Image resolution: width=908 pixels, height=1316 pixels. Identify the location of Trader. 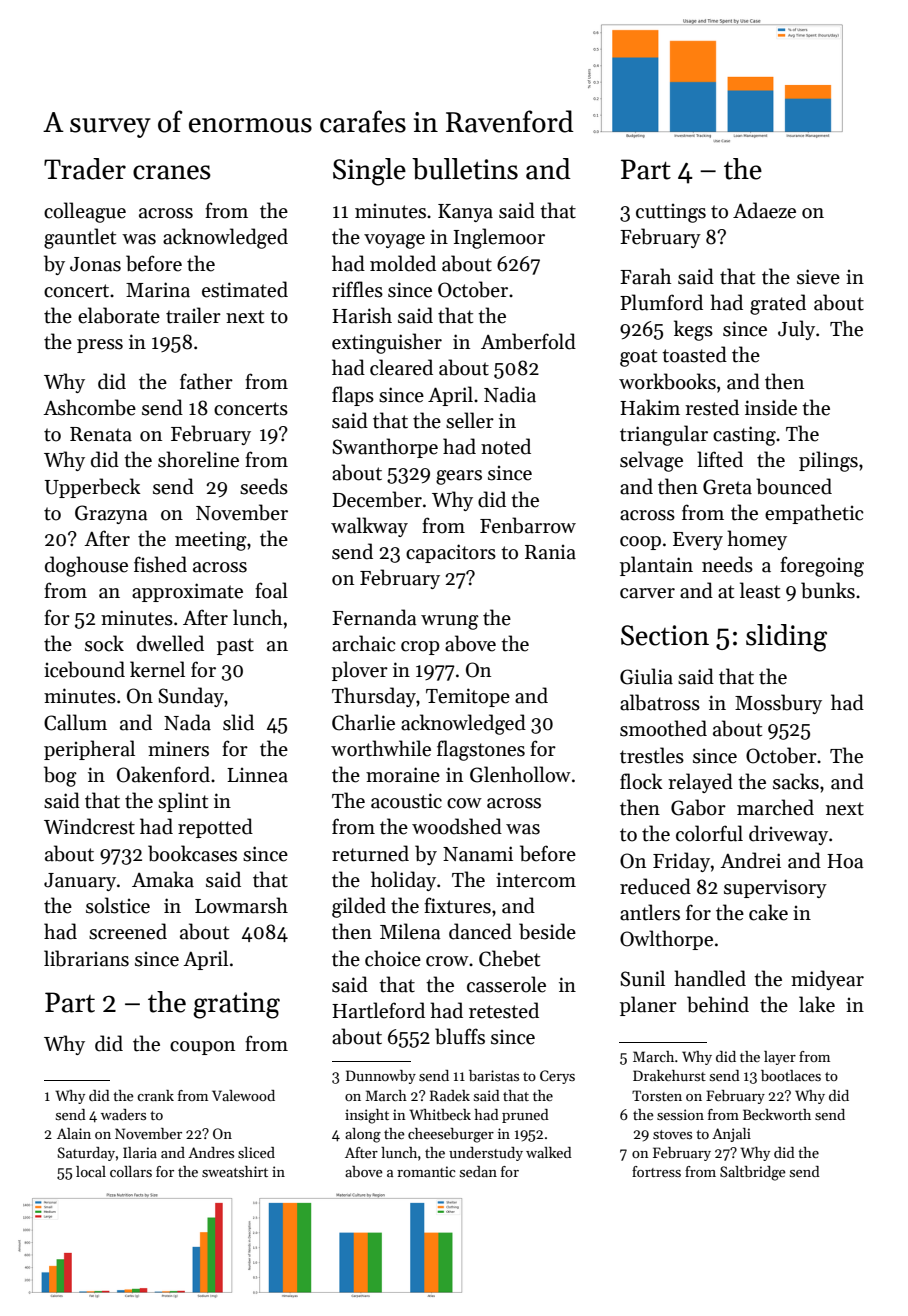
(85, 169).
